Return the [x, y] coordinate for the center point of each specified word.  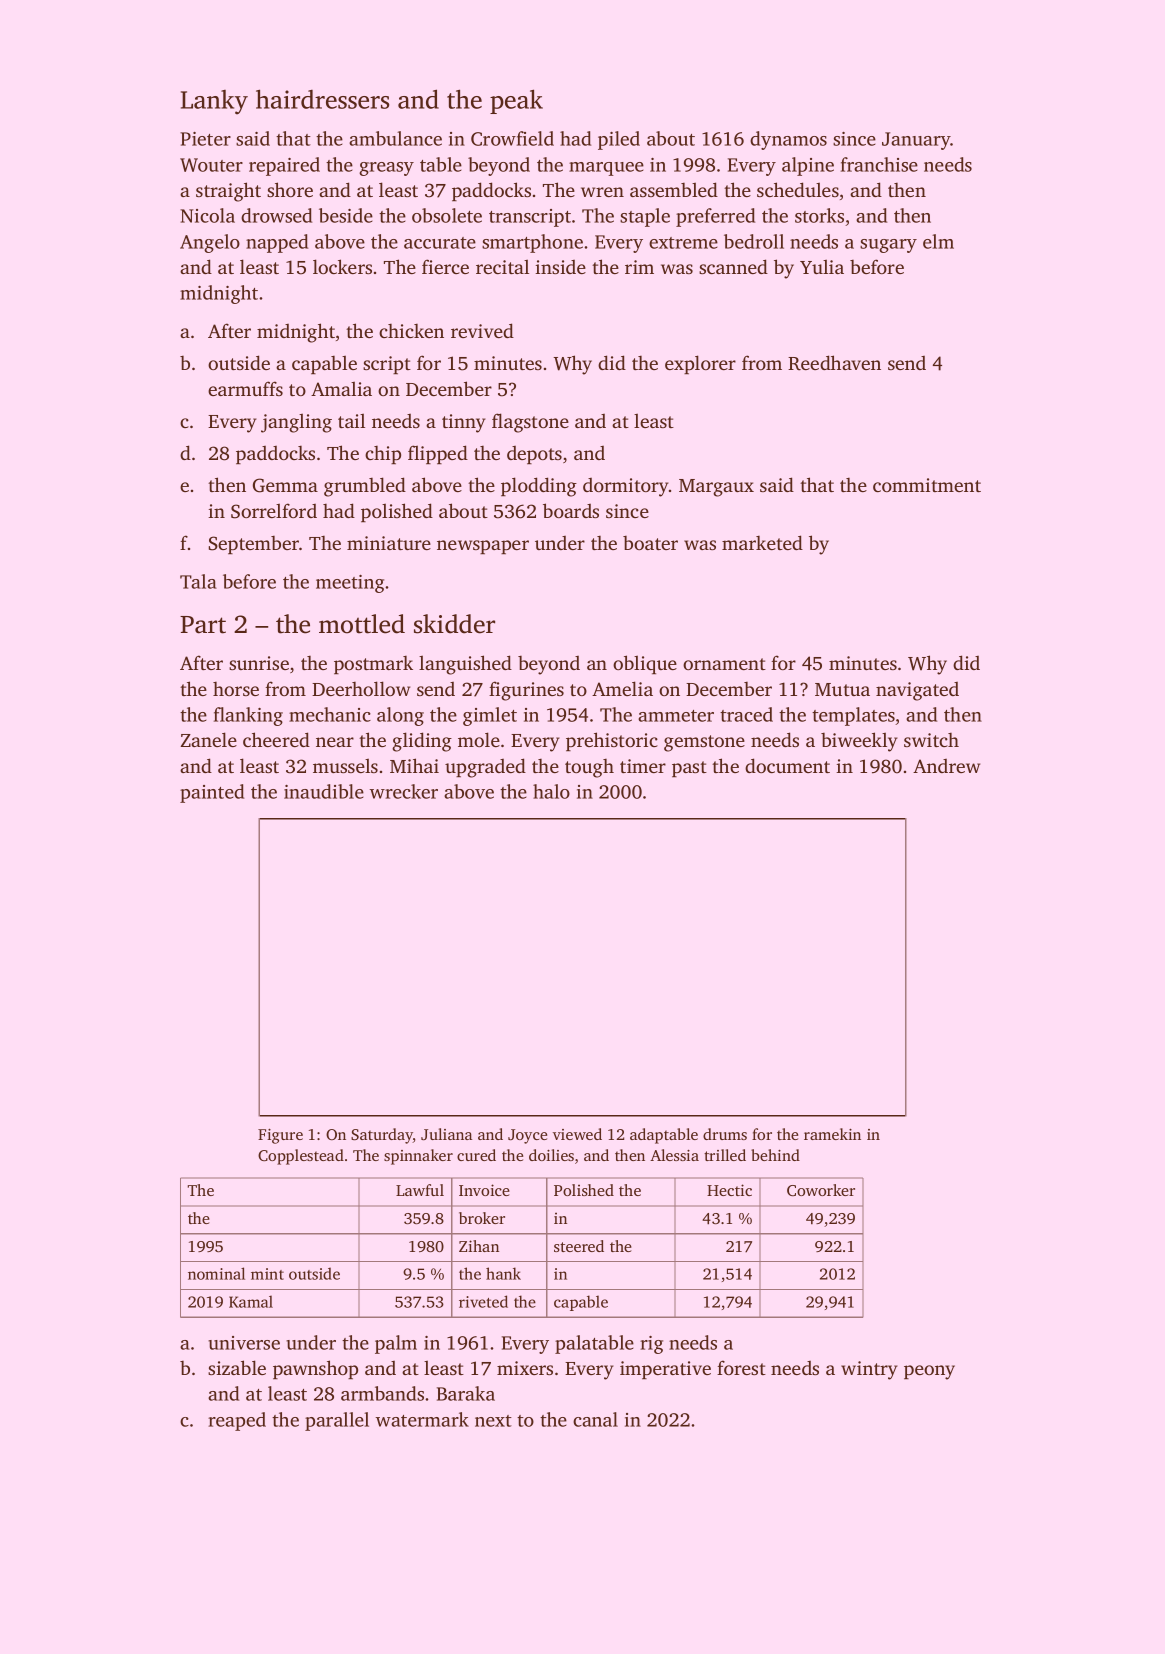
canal [595, 1419]
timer [643, 766]
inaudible [324, 791]
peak [516, 101]
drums [725, 1134]
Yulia [822, 266]
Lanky [214, 102]
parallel [337, 1421]
